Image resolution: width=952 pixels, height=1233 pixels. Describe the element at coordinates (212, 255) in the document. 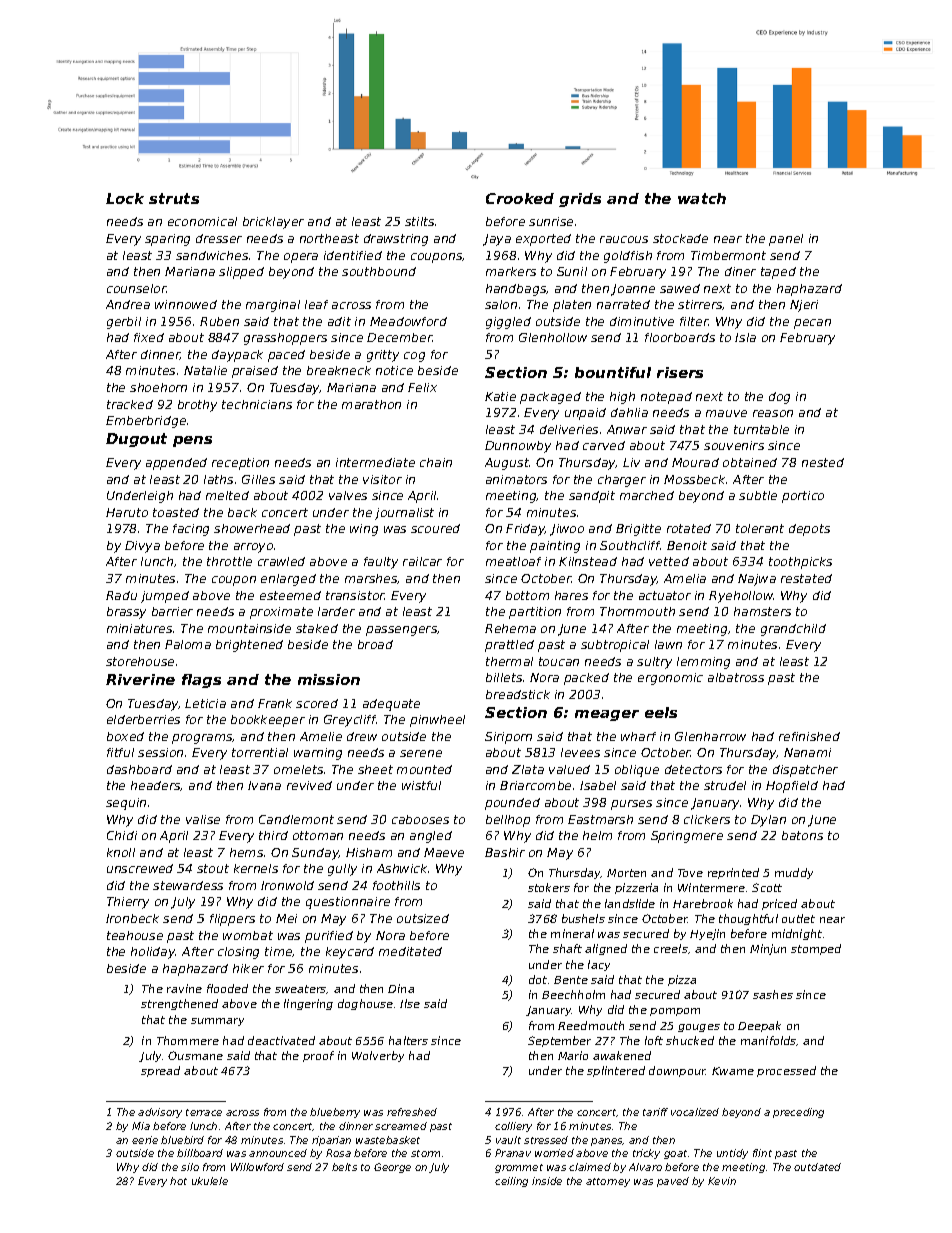

I see `sandwiches` at that location.
